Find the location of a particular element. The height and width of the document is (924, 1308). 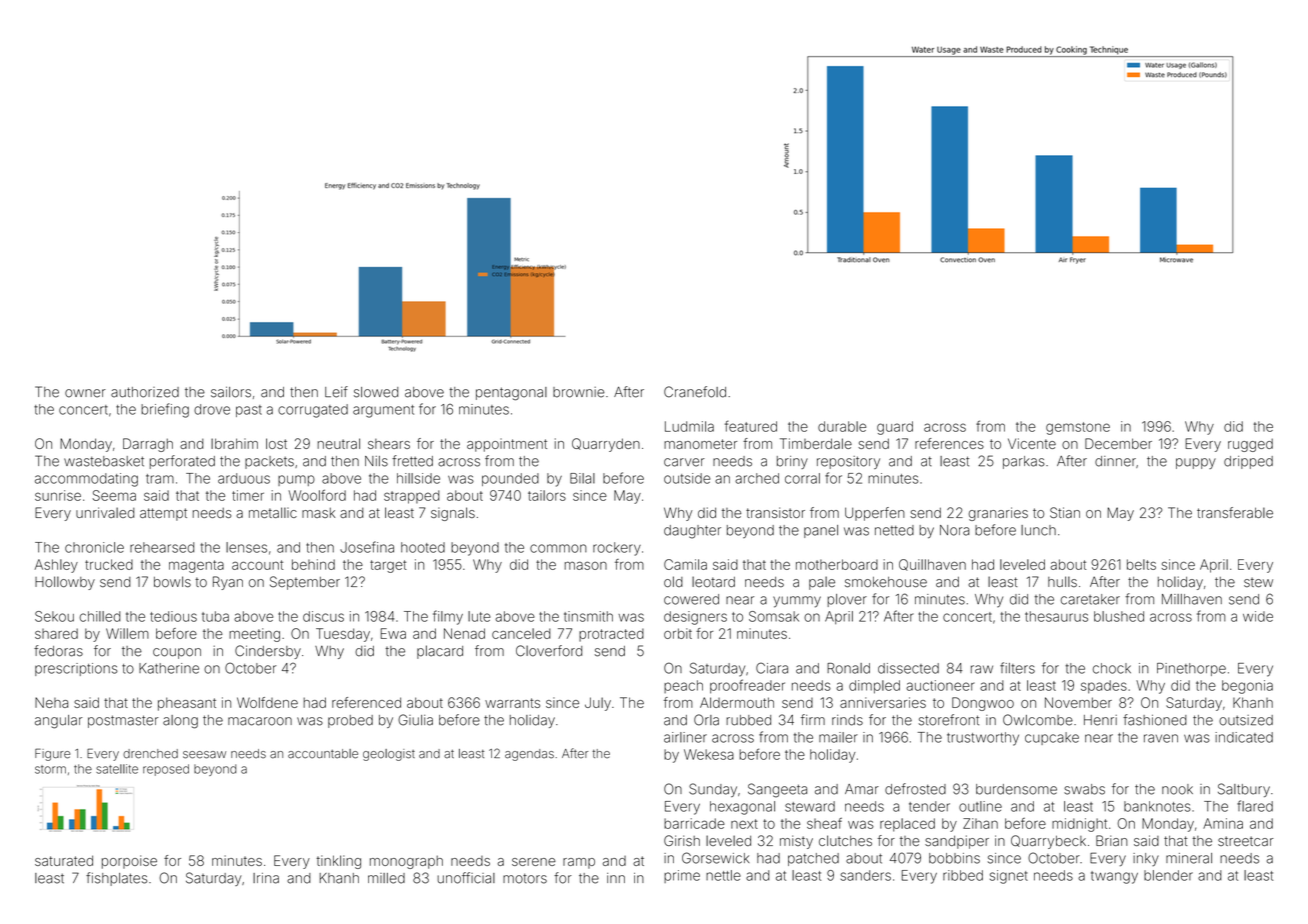

authorized is located at coordinates (145, 392).
